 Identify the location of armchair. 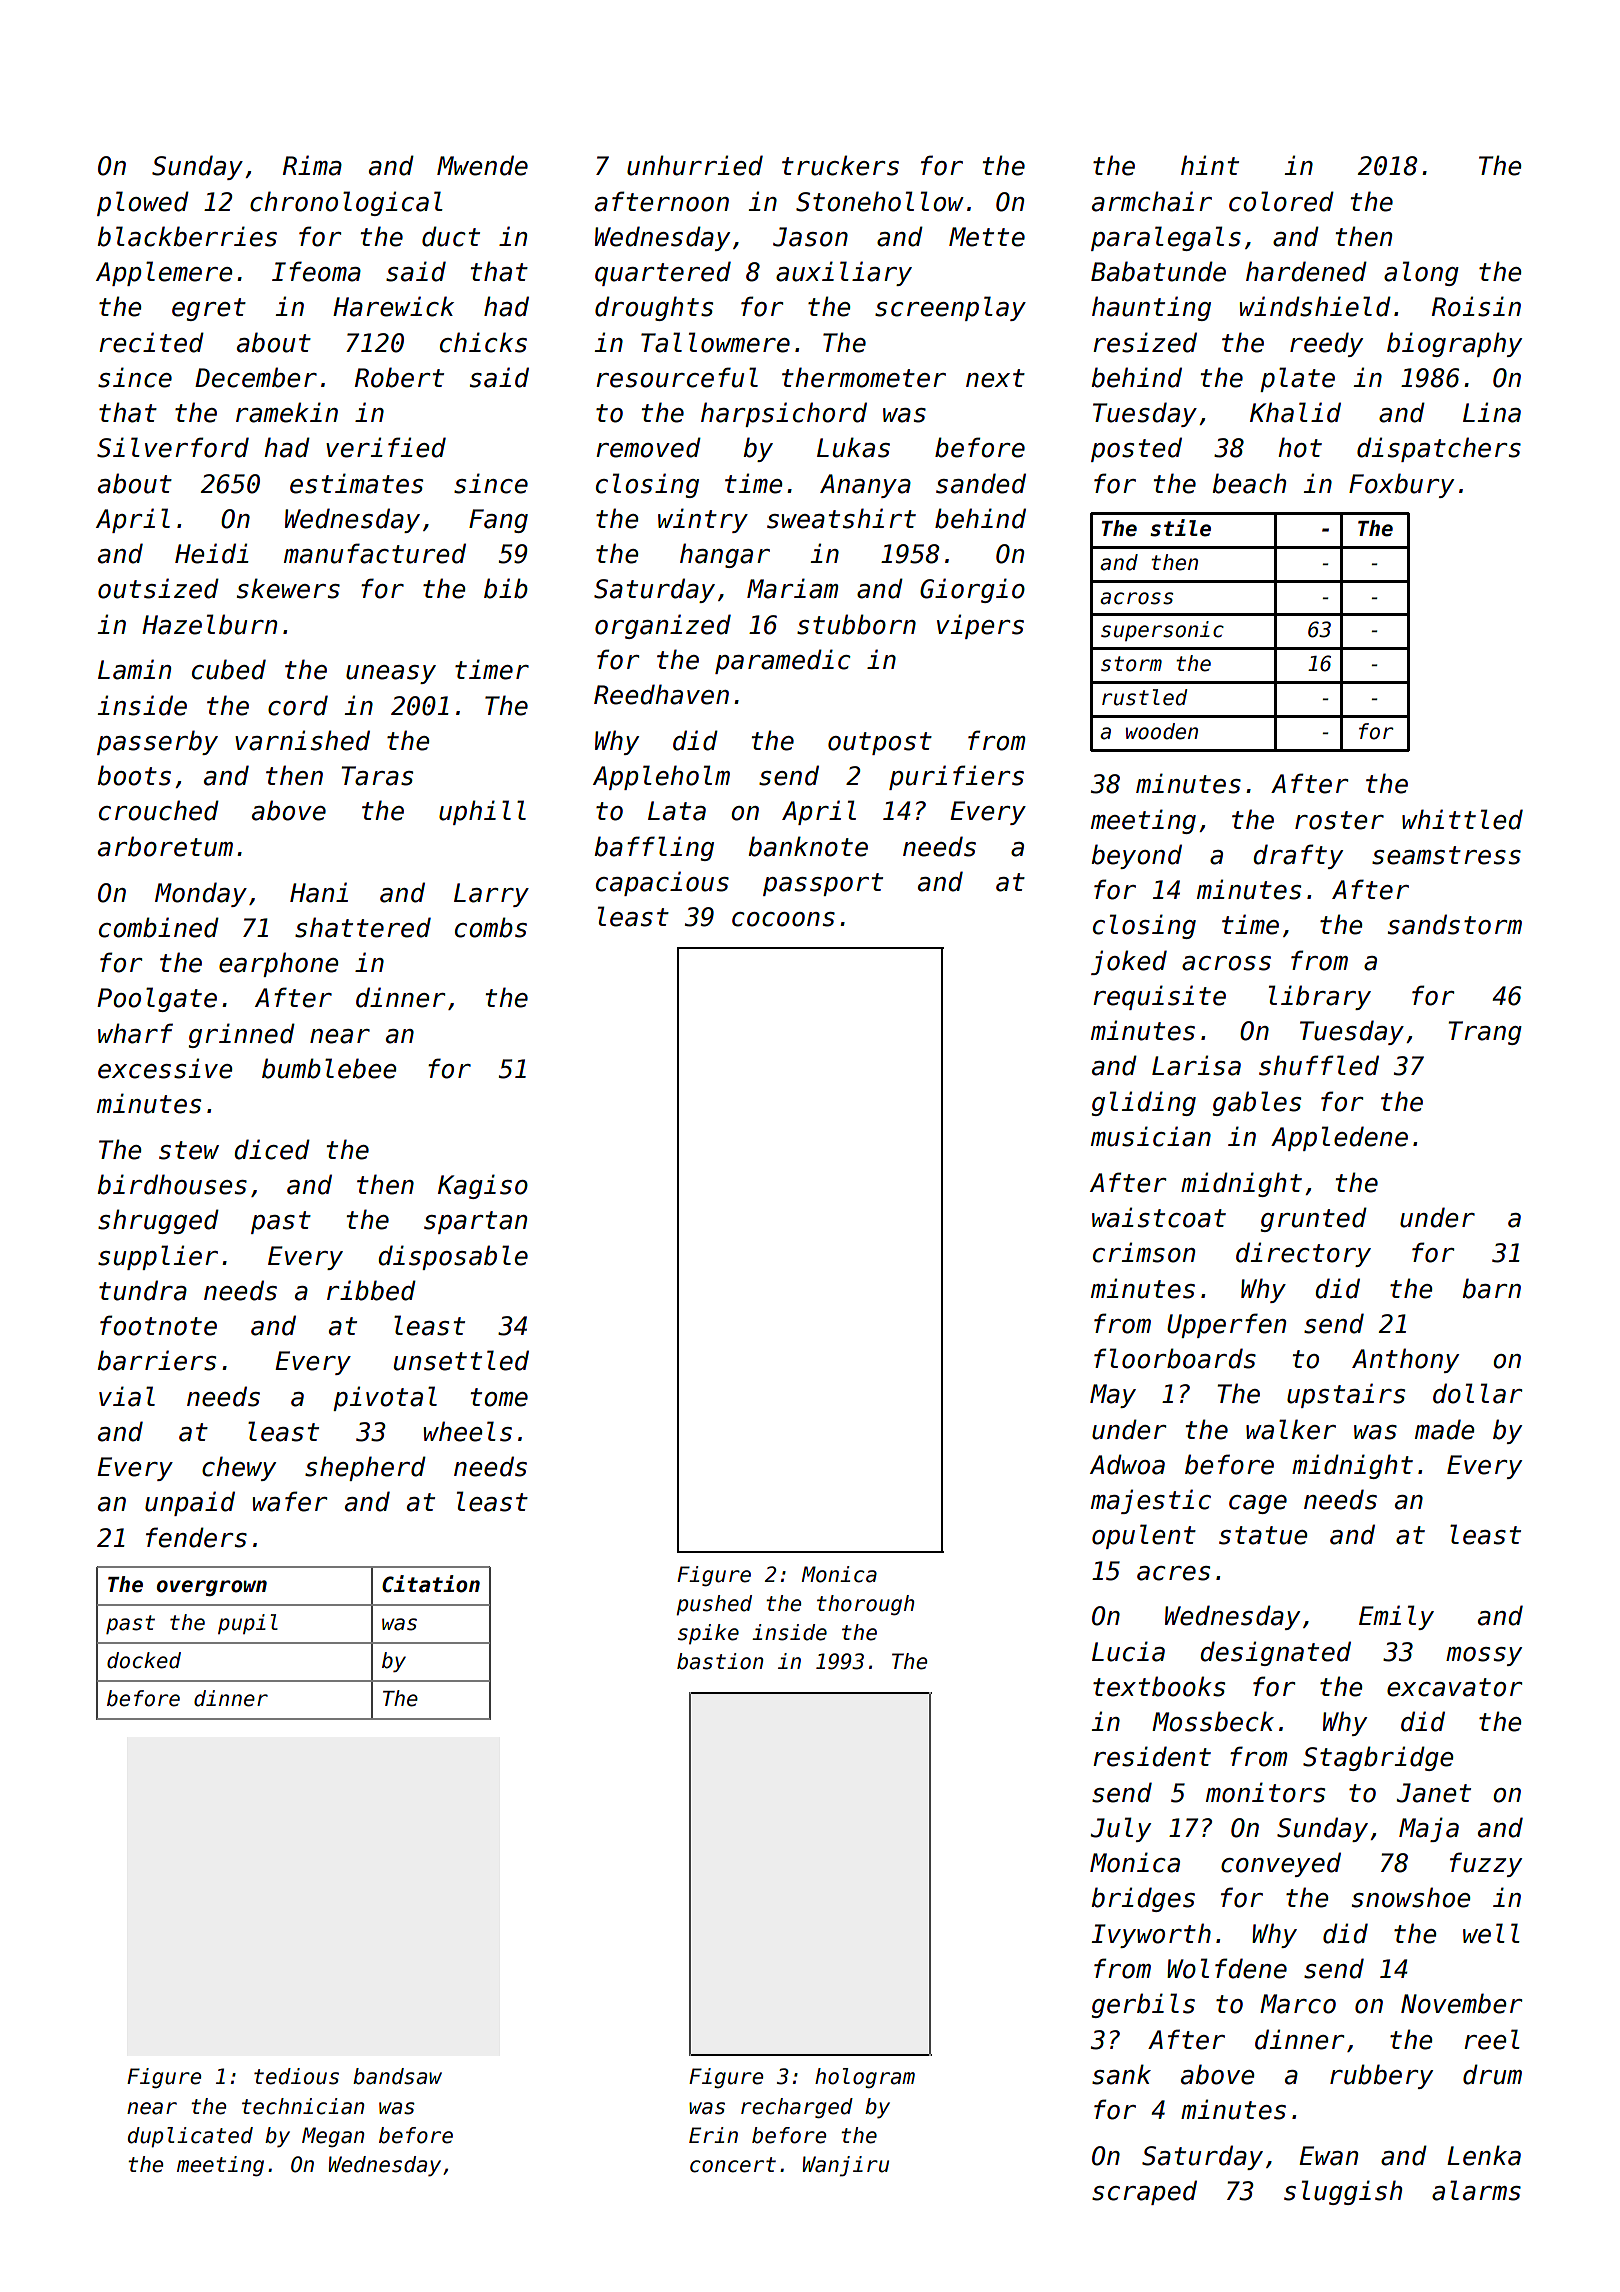
(1152, 201).
